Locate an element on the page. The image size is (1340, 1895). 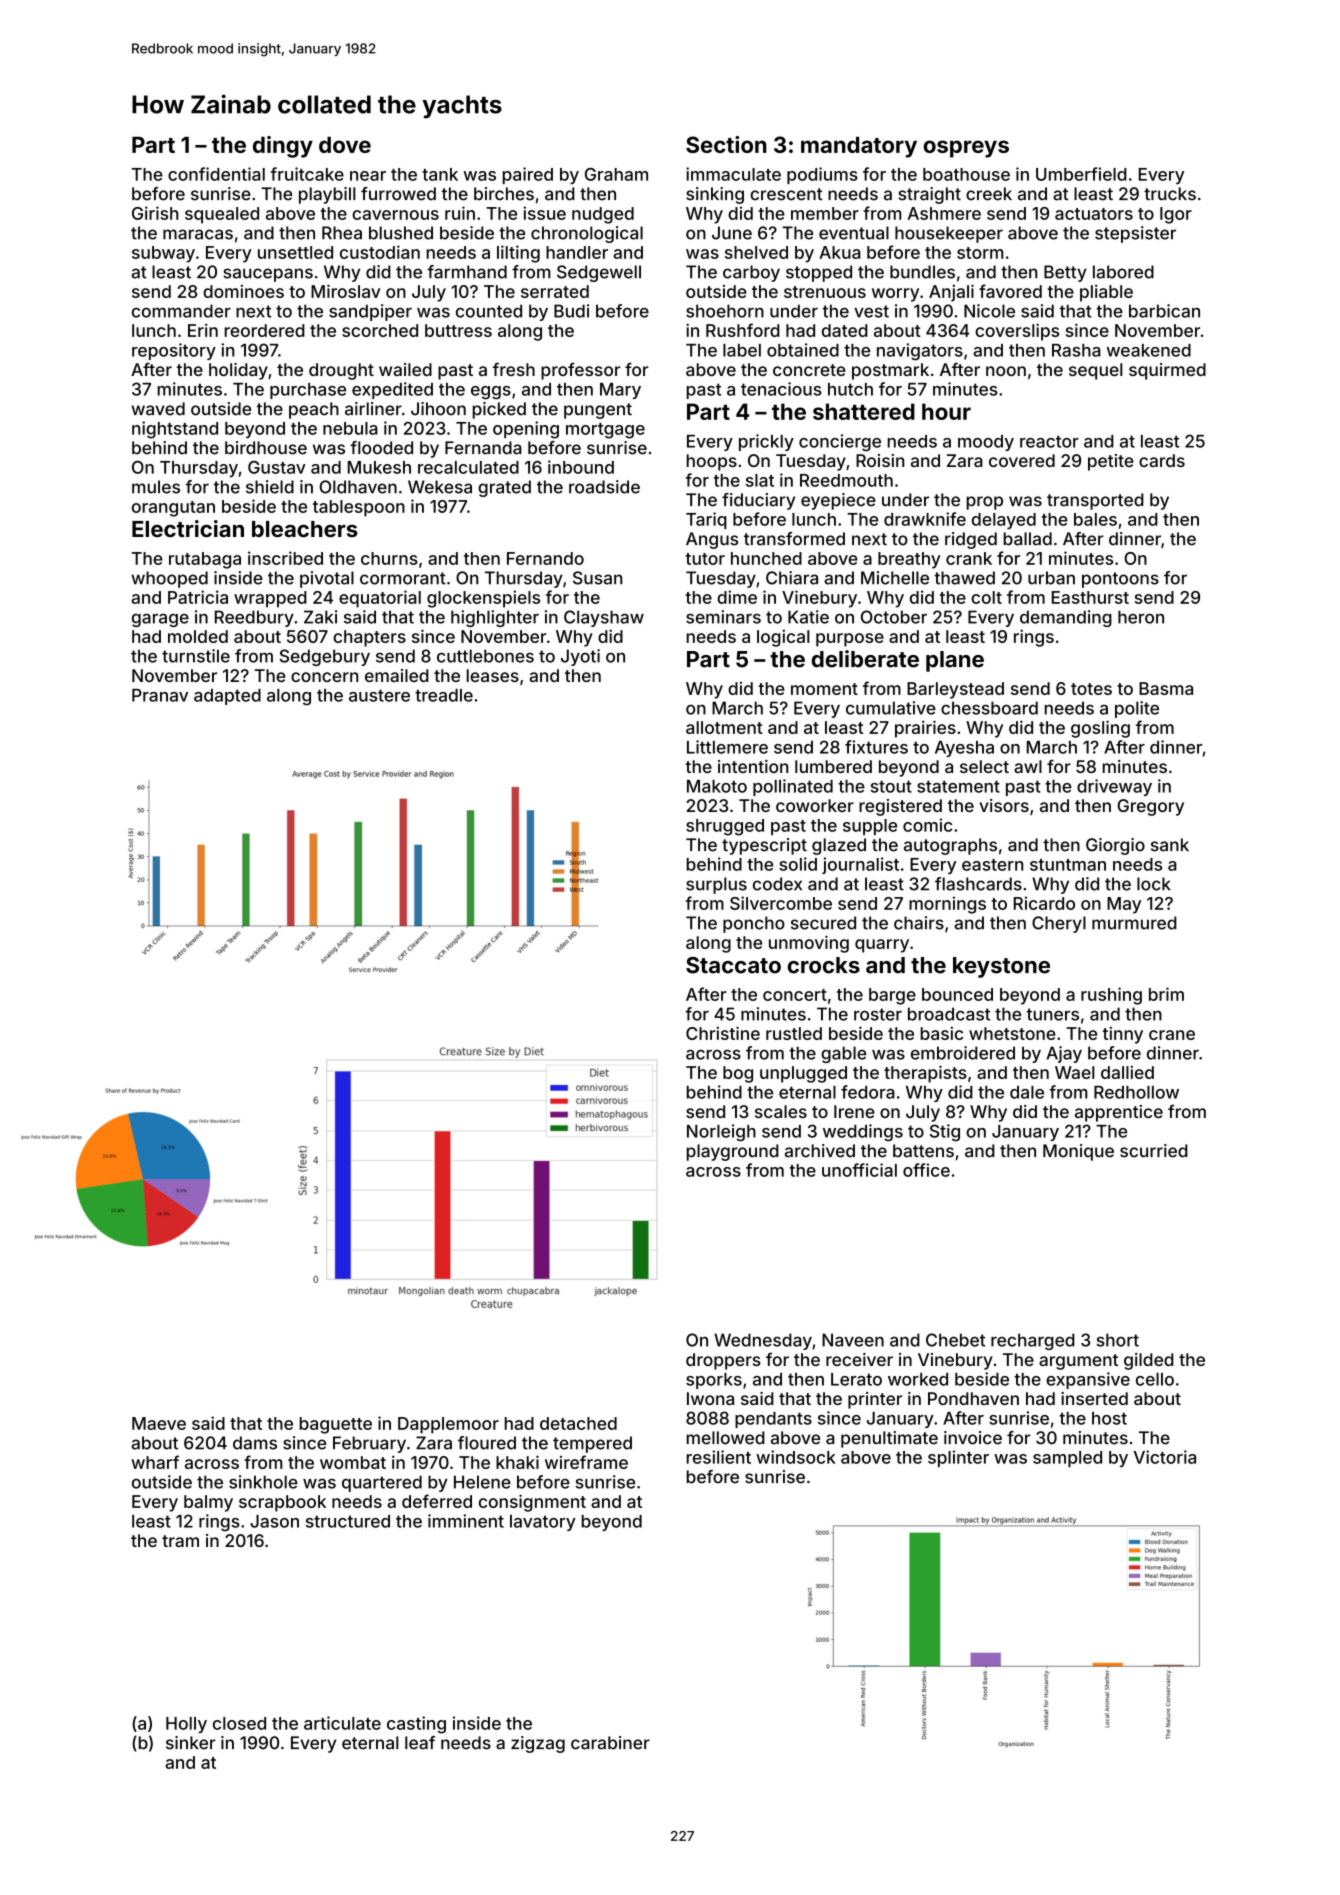
detached is located at coordinates (578, 1423).
